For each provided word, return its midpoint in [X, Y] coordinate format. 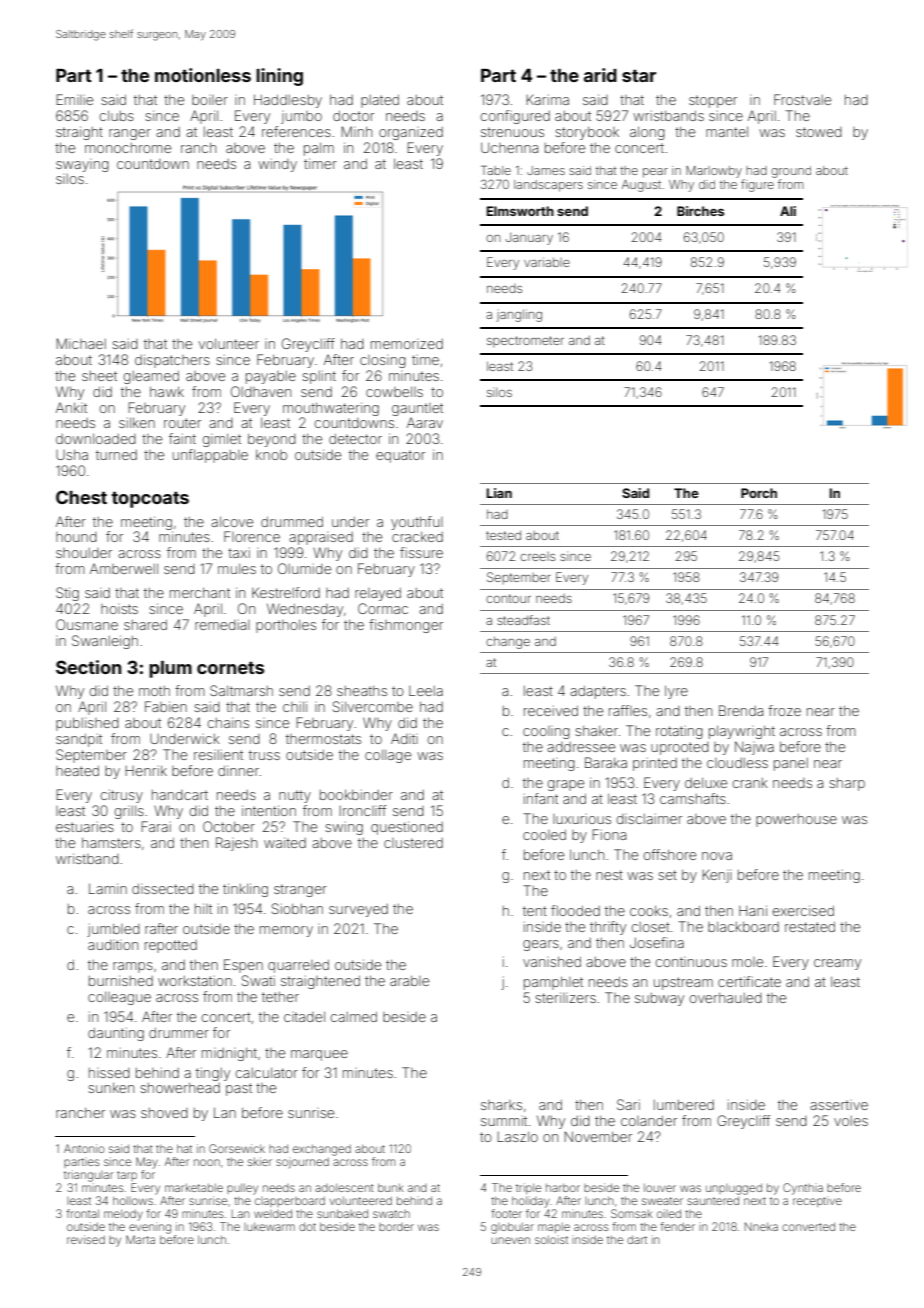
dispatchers [172, 361]
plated [380, 101]
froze [784, 710]
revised [86, 1239]
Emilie [74, 99]
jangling [519, 315]
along [647, 133]
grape [566, 785]
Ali [788, 211]
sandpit [79, 740]
